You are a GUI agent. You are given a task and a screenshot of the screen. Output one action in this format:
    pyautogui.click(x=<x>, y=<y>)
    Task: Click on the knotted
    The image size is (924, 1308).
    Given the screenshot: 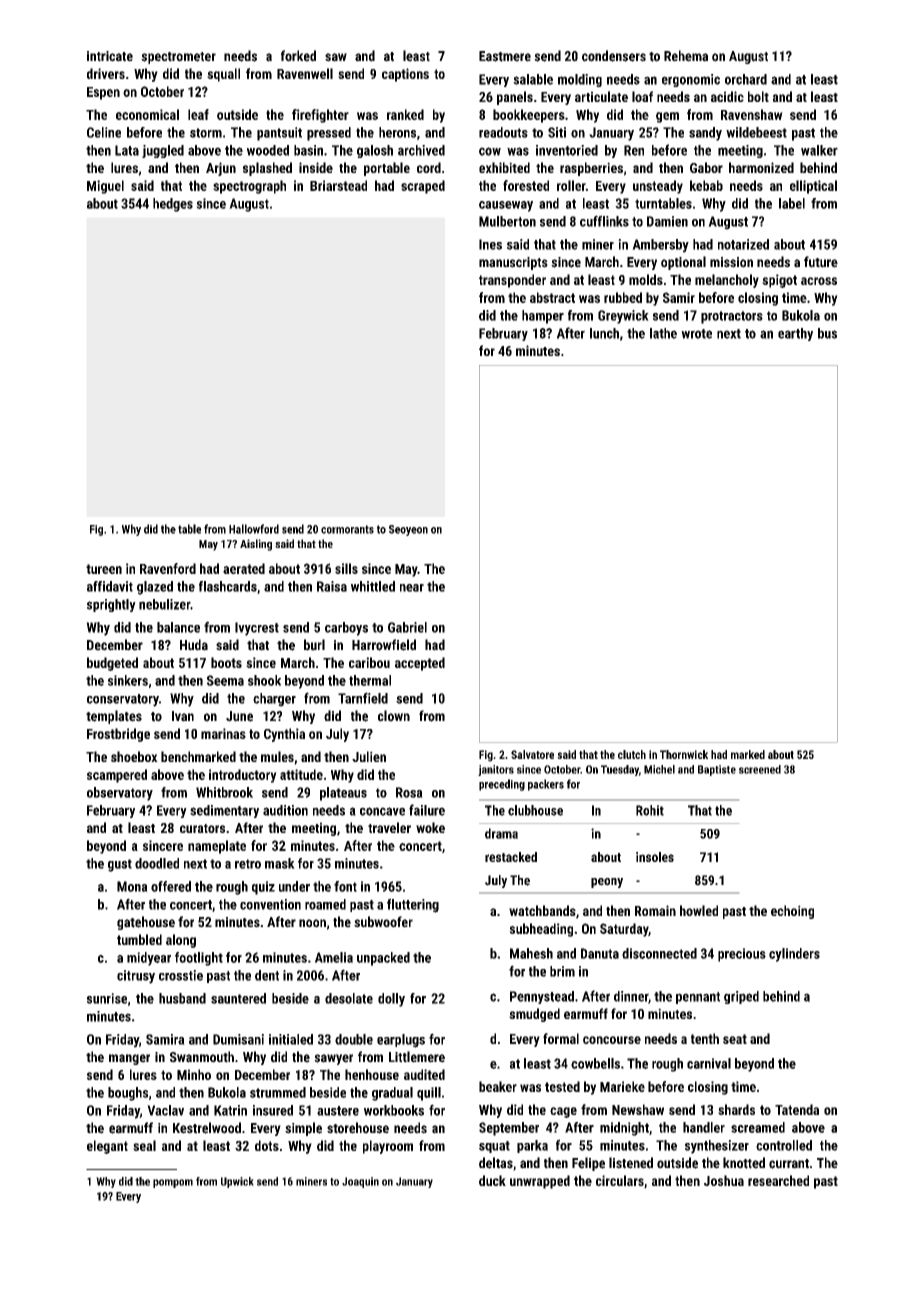 What is the action you would take?
    pyautogui.click(x=744, y=1163)
